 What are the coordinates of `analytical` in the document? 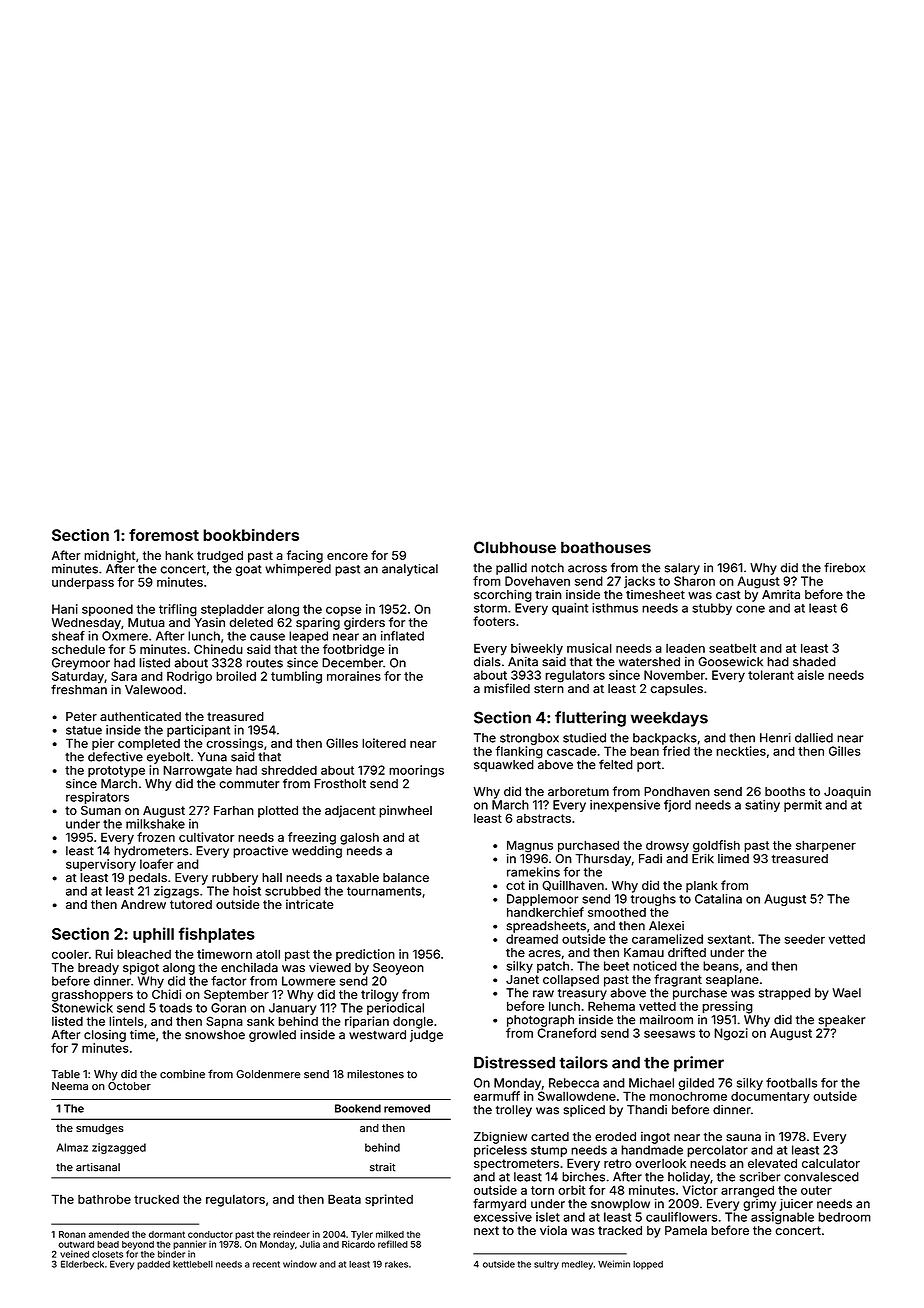 It's located at (410, 570).
